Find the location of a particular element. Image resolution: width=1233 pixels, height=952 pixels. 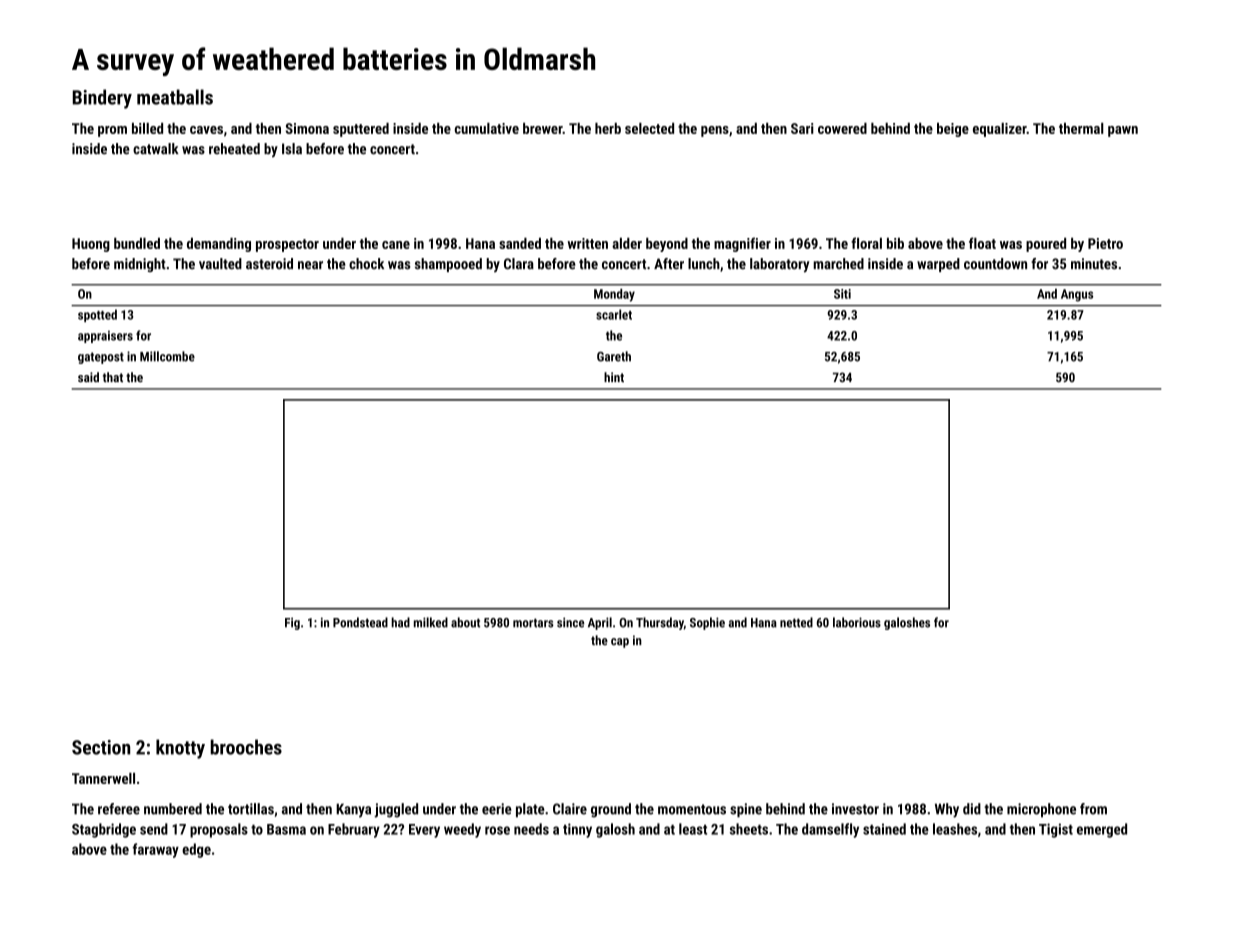

meatballs is located at coordinates (175, 97).
